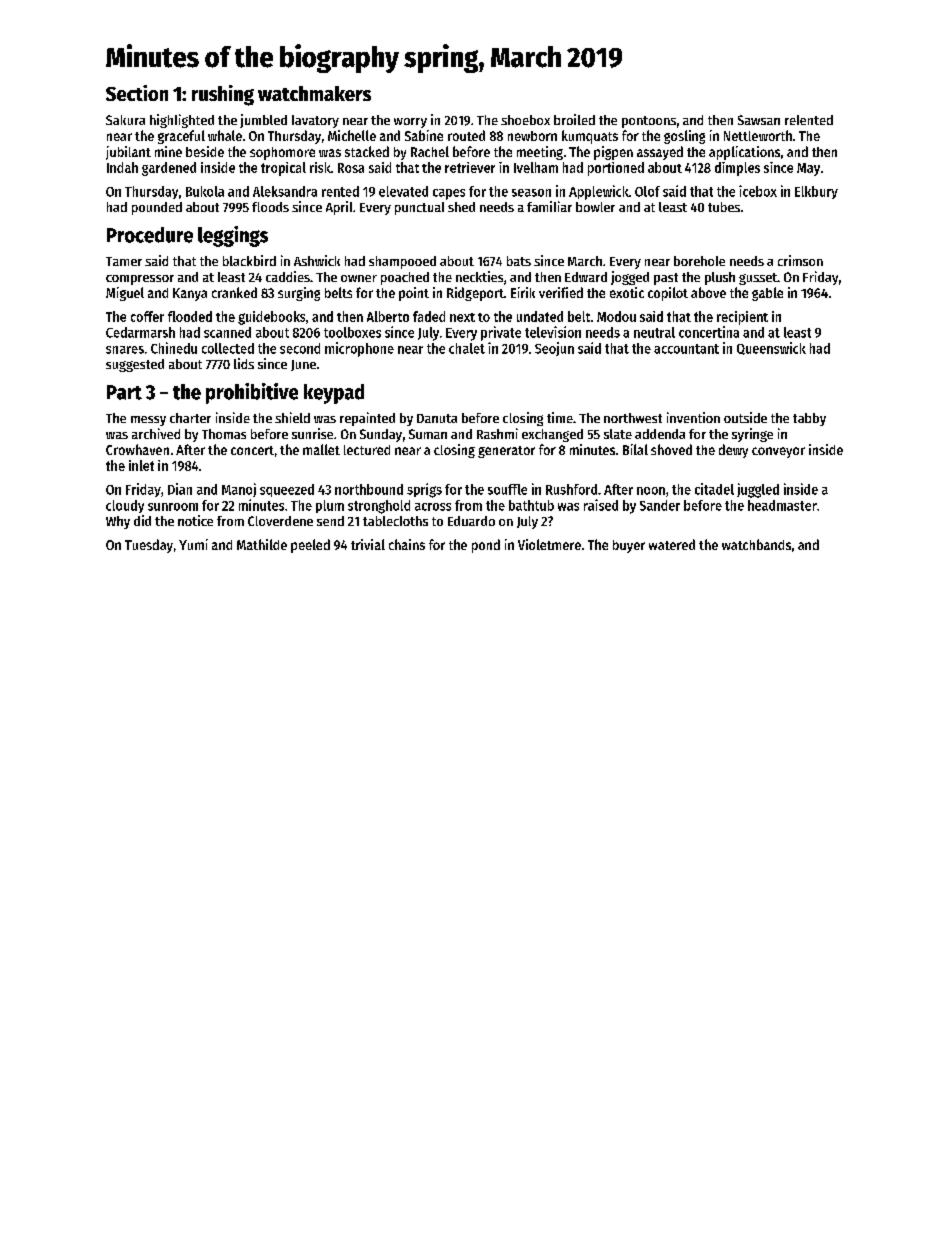  Describe the element at coordinates (137, 93) in the screenshot. I see `Section` at that location.
